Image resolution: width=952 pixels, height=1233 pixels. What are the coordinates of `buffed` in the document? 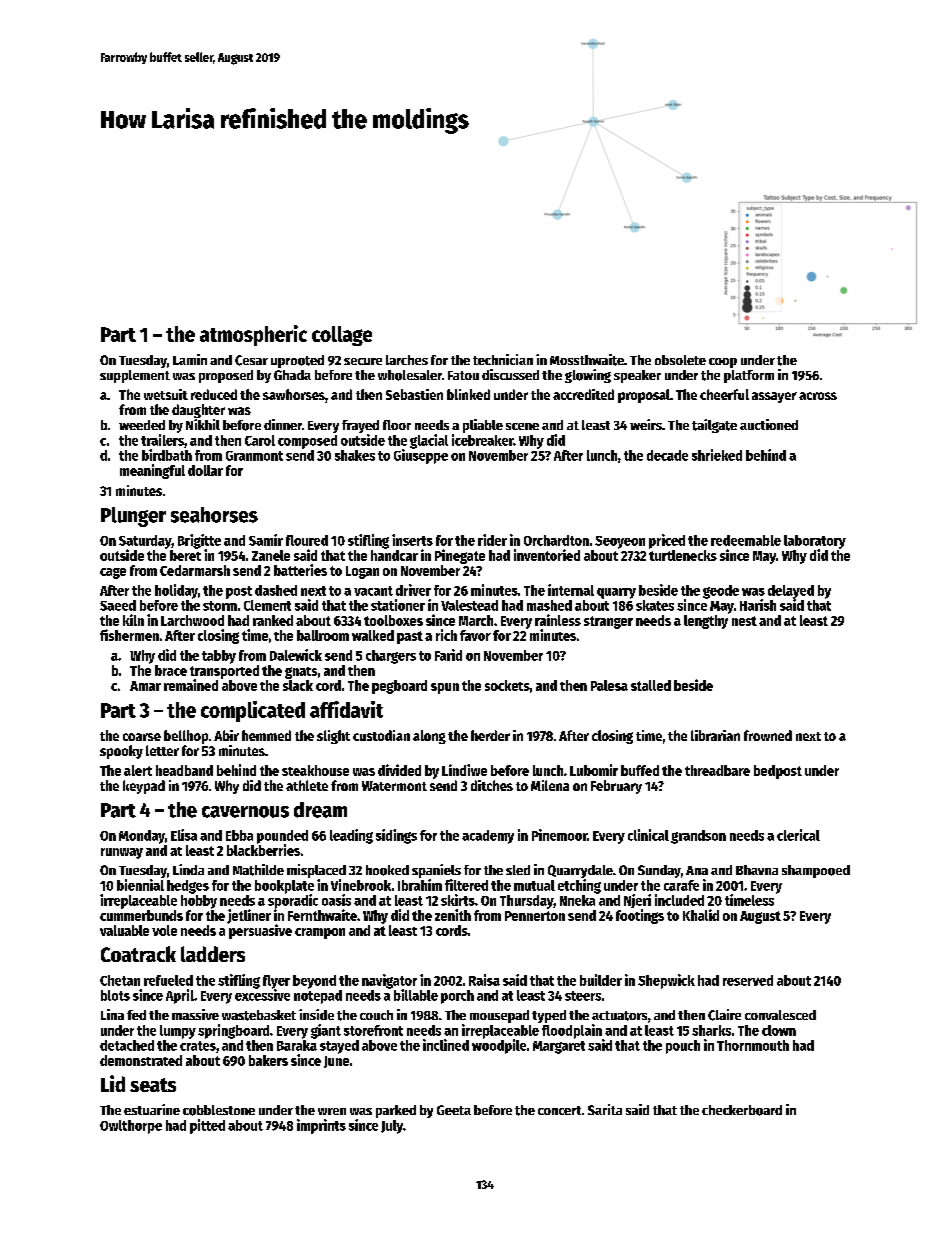 It's located at (640, 770).
